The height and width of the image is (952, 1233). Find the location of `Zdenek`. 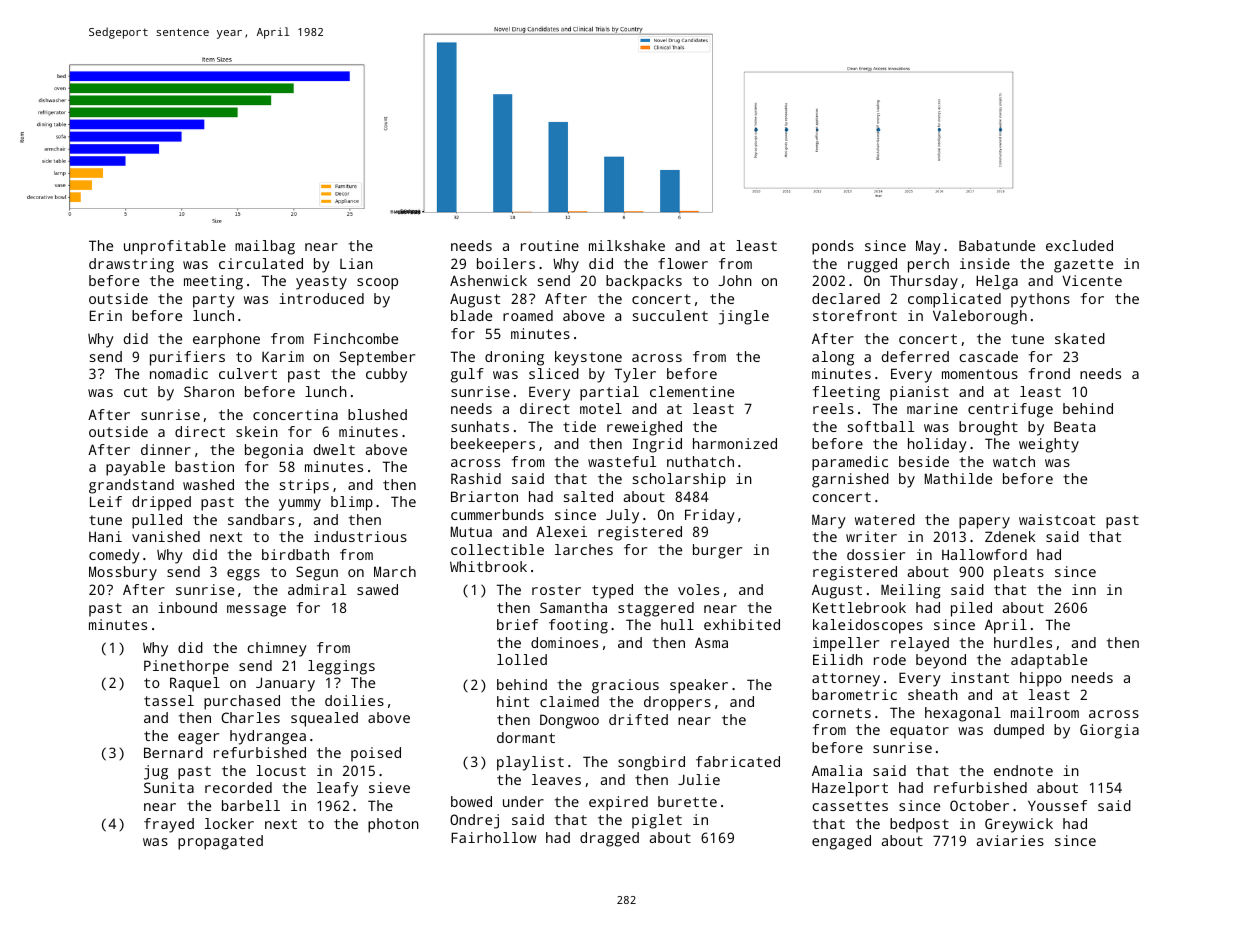

Zdenek is located at coordinates (1010, 536).
